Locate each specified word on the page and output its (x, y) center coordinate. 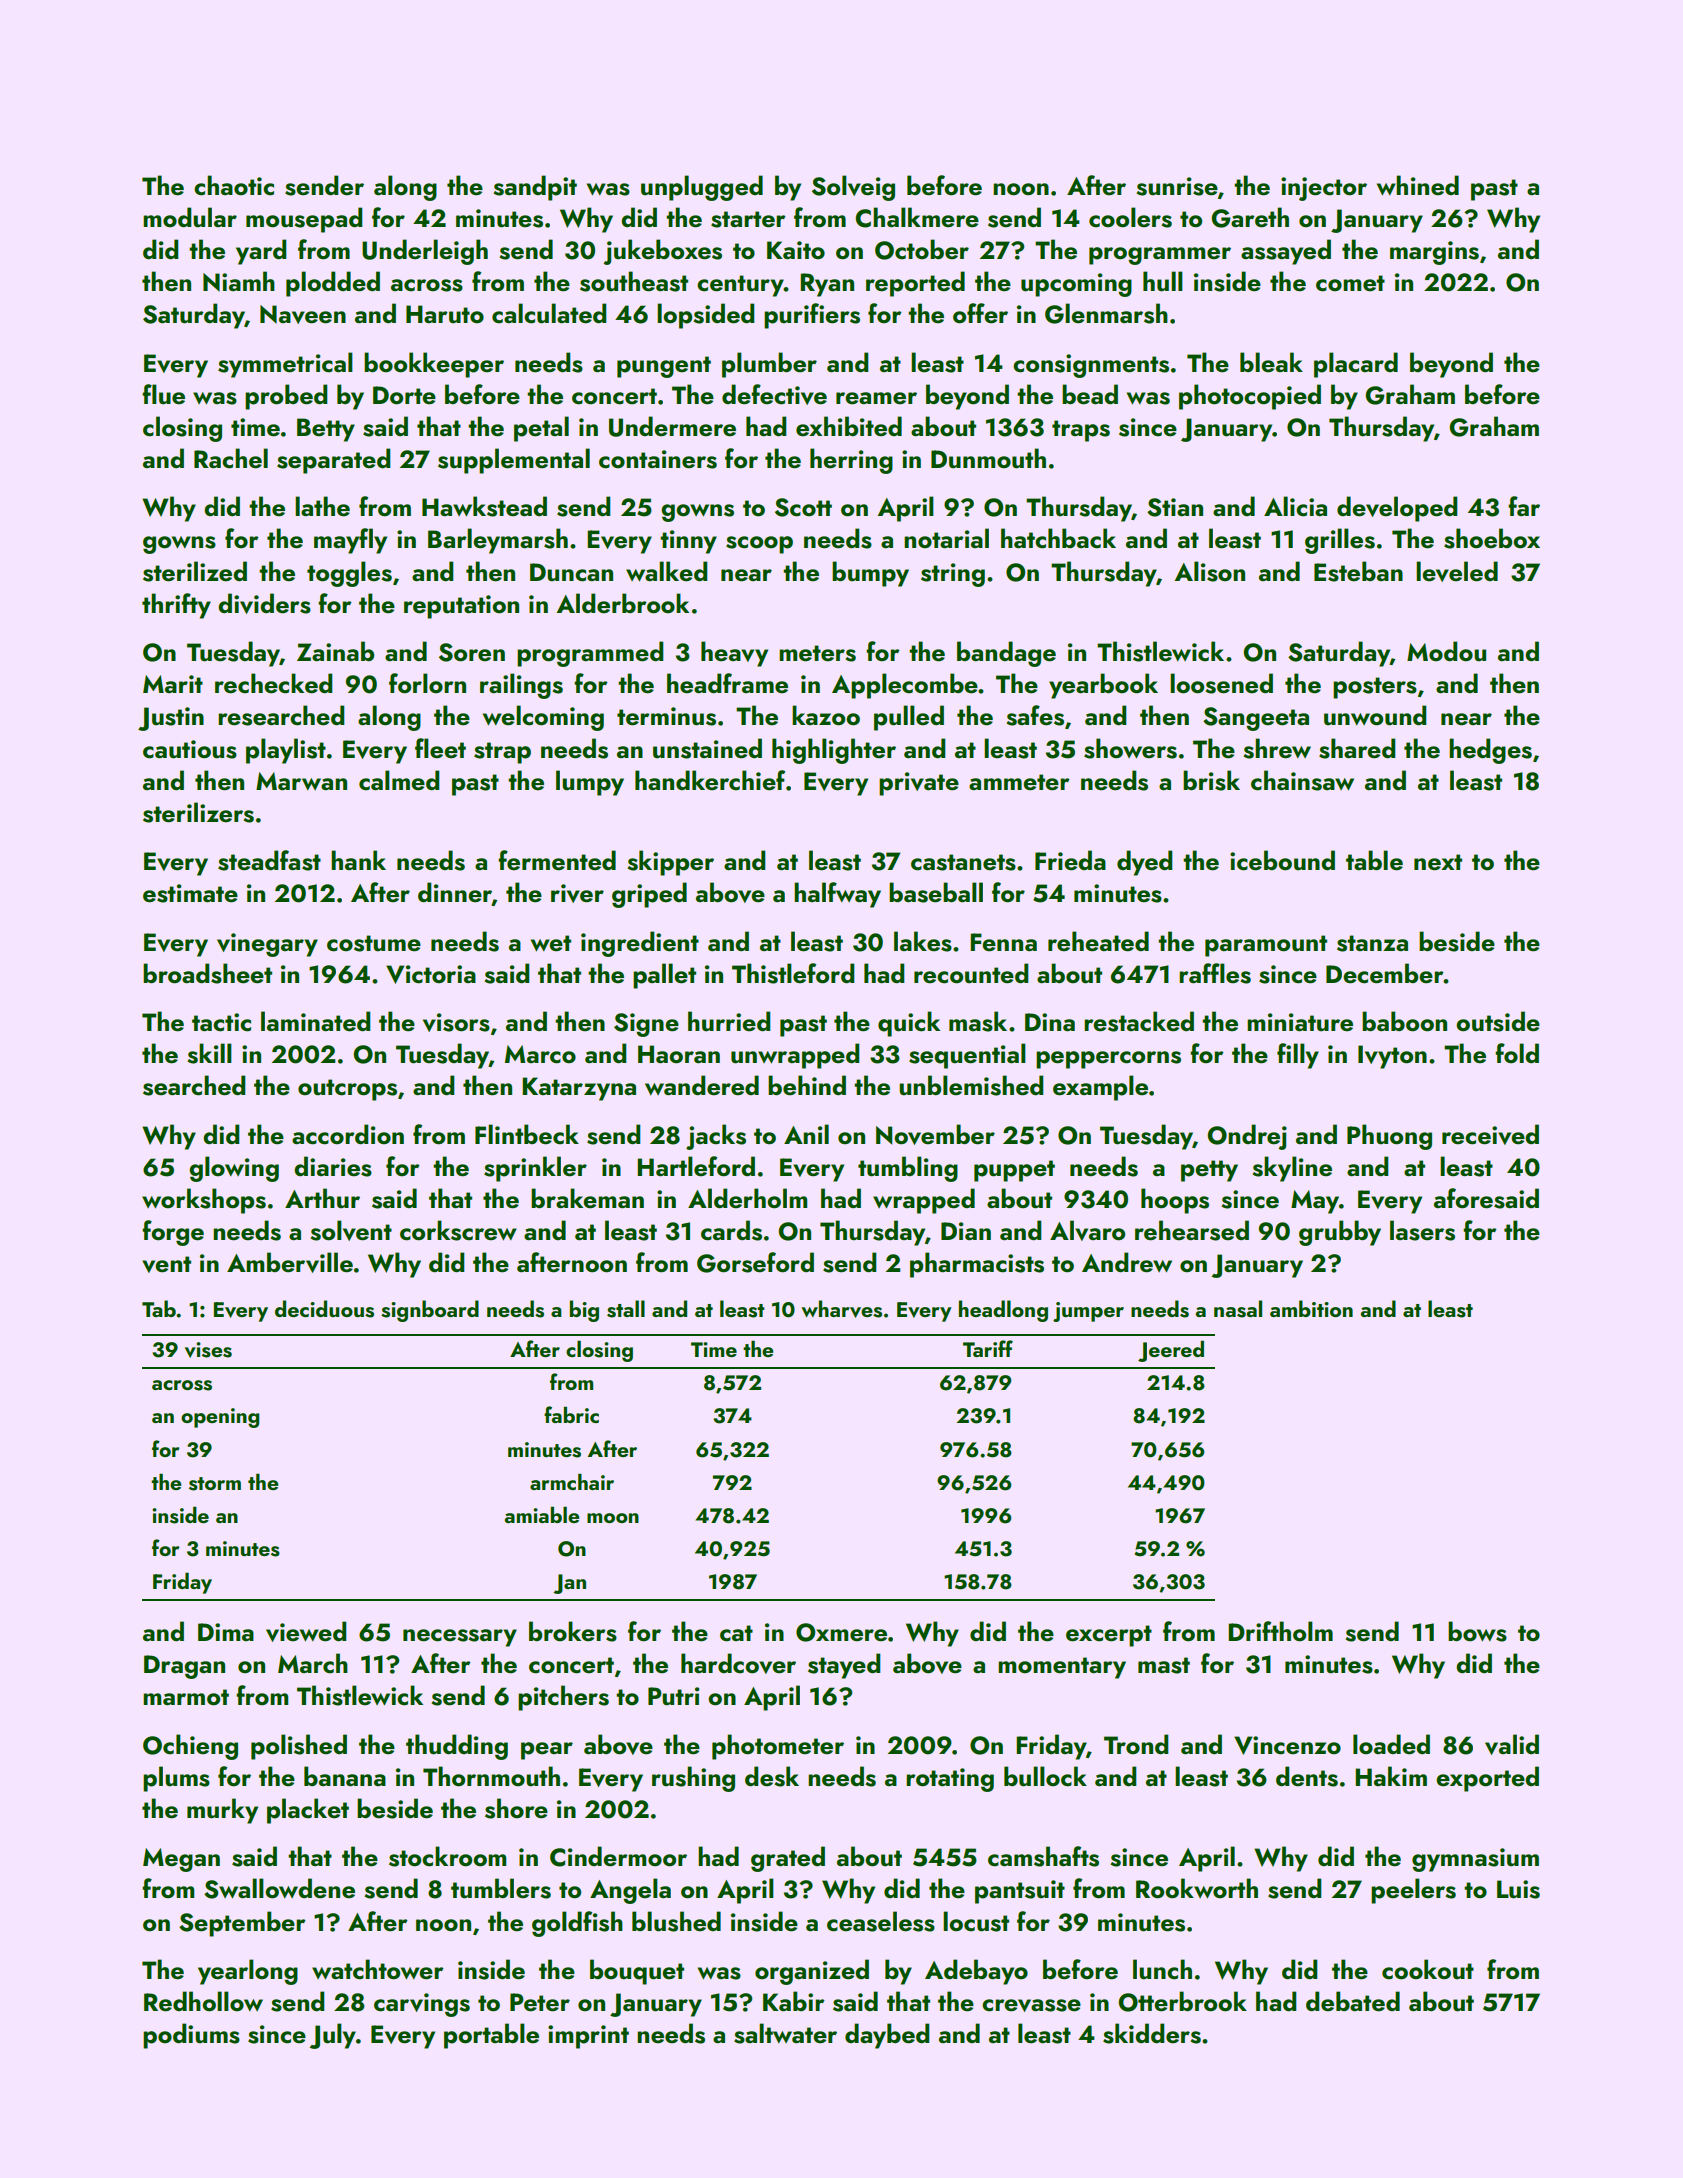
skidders (1152, 2033)
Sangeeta (1256, 719)
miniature (1300, 1022)
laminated (316, 1021)
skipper (670, 863)
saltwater (785, 2033)
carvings (422, 2005)
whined (1418, 185)
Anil (806, 1134)
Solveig (853, 188)
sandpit (535, 188)
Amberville (290, 1262)
